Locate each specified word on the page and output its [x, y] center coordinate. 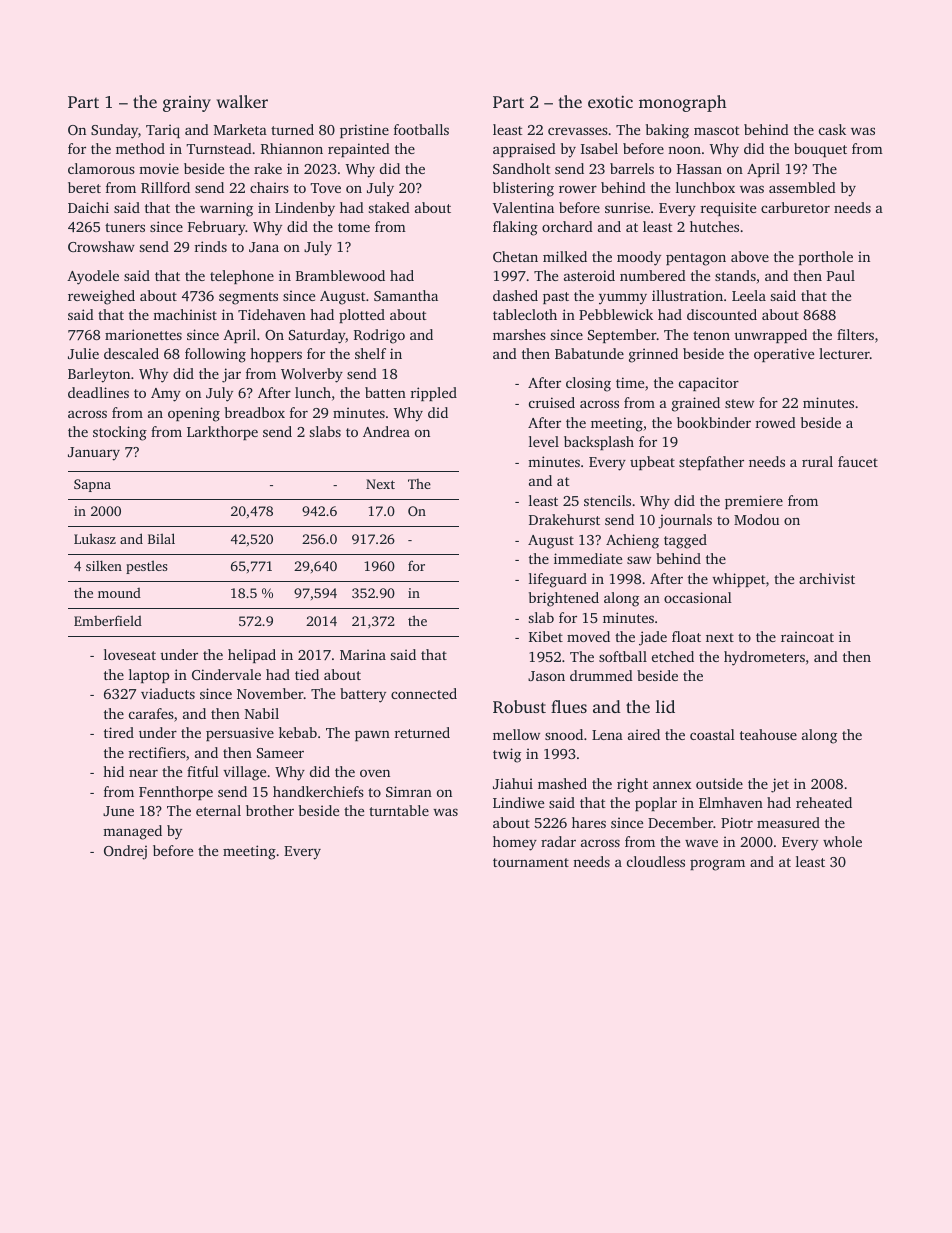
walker [242, 101]
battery [363, 695]
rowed [776, 422]
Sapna [92, 485]
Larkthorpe [222, 433]
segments [248, 298]
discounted [722, 314]
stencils [607, 500]
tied [307, 674]
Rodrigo [379, 336]
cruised [552, 402]
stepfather [711, 463]
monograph [682, 103]
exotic [610, 101]
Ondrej [125, 852]
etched [673, 656]
